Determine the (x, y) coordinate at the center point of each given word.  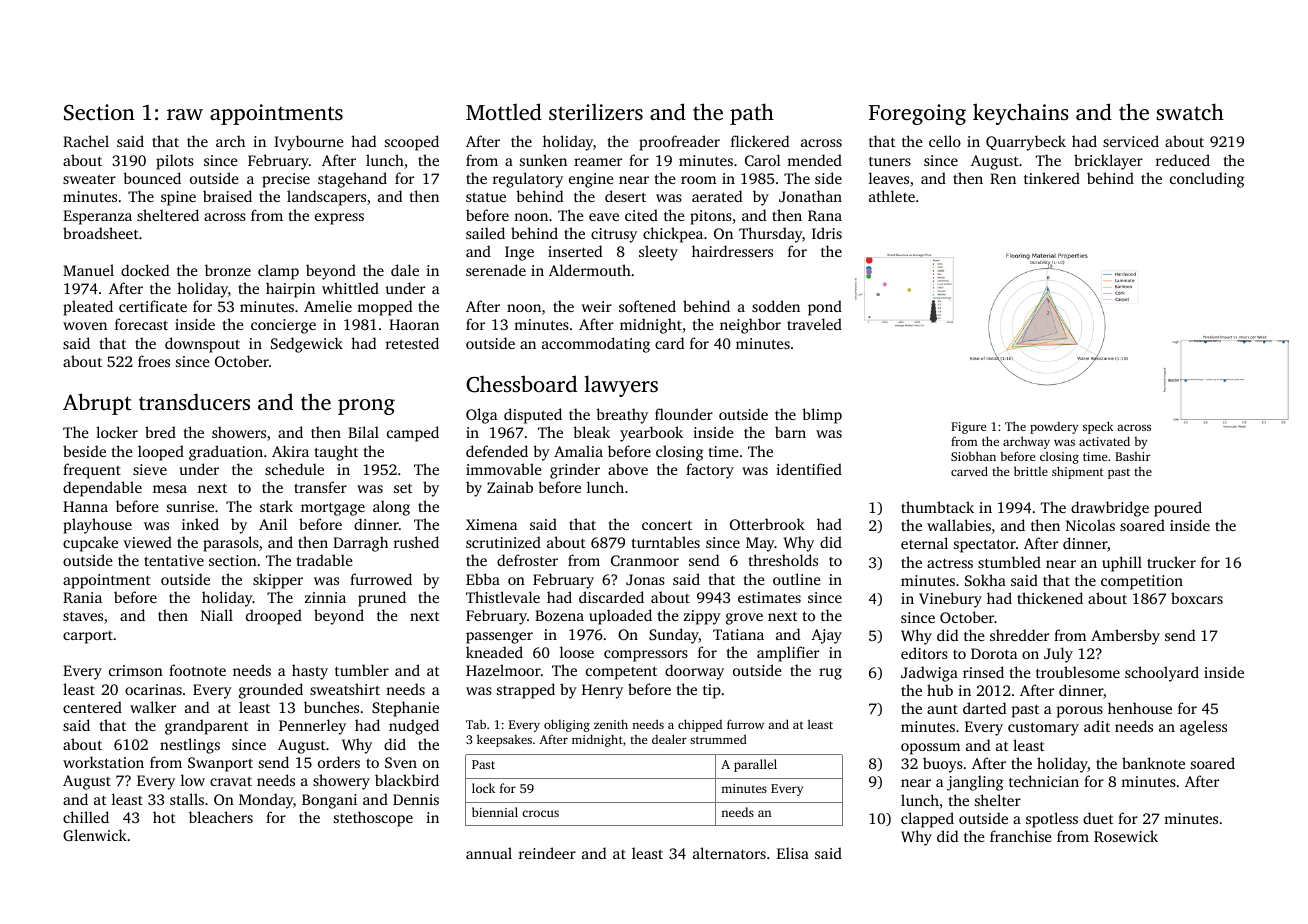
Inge (519, 253)
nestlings (190, 746)
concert (667, 525)
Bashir (1133, 456)
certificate (153, 306)
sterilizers (596, 111)
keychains (1021, 114)
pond (825, 308)
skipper (278, 581)
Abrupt (97, 404)
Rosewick (1126, 836)
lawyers (621, 386)
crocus (540, 813)
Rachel (86, 141)
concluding (1207, 180)
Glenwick (95, 835)
